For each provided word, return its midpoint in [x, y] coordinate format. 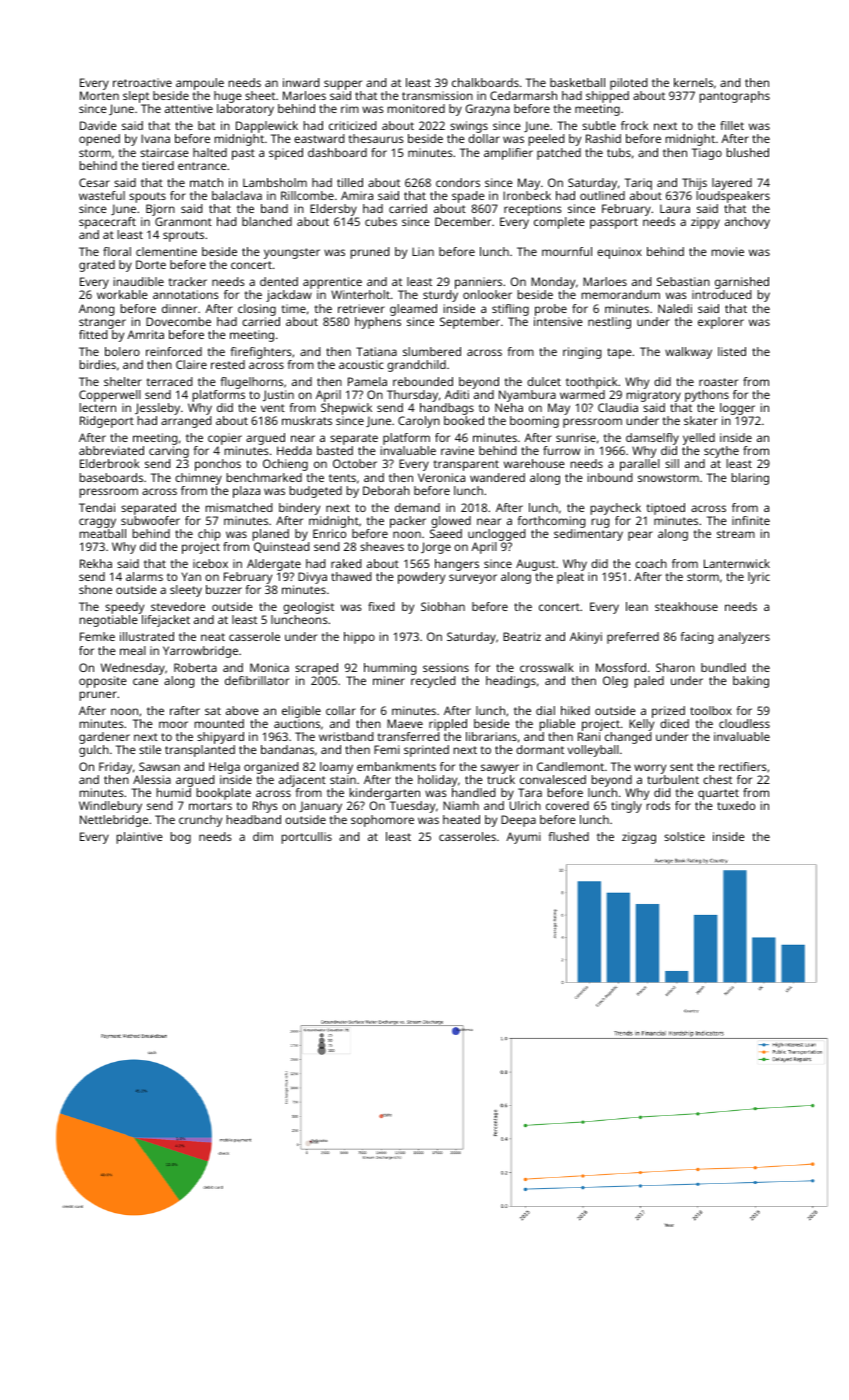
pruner [98, 696]
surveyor [473, 579]
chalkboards [485, 82]
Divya [312, 578]
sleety [186, 591]
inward [301, 82]
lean [637, 606]
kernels [693, 82]
